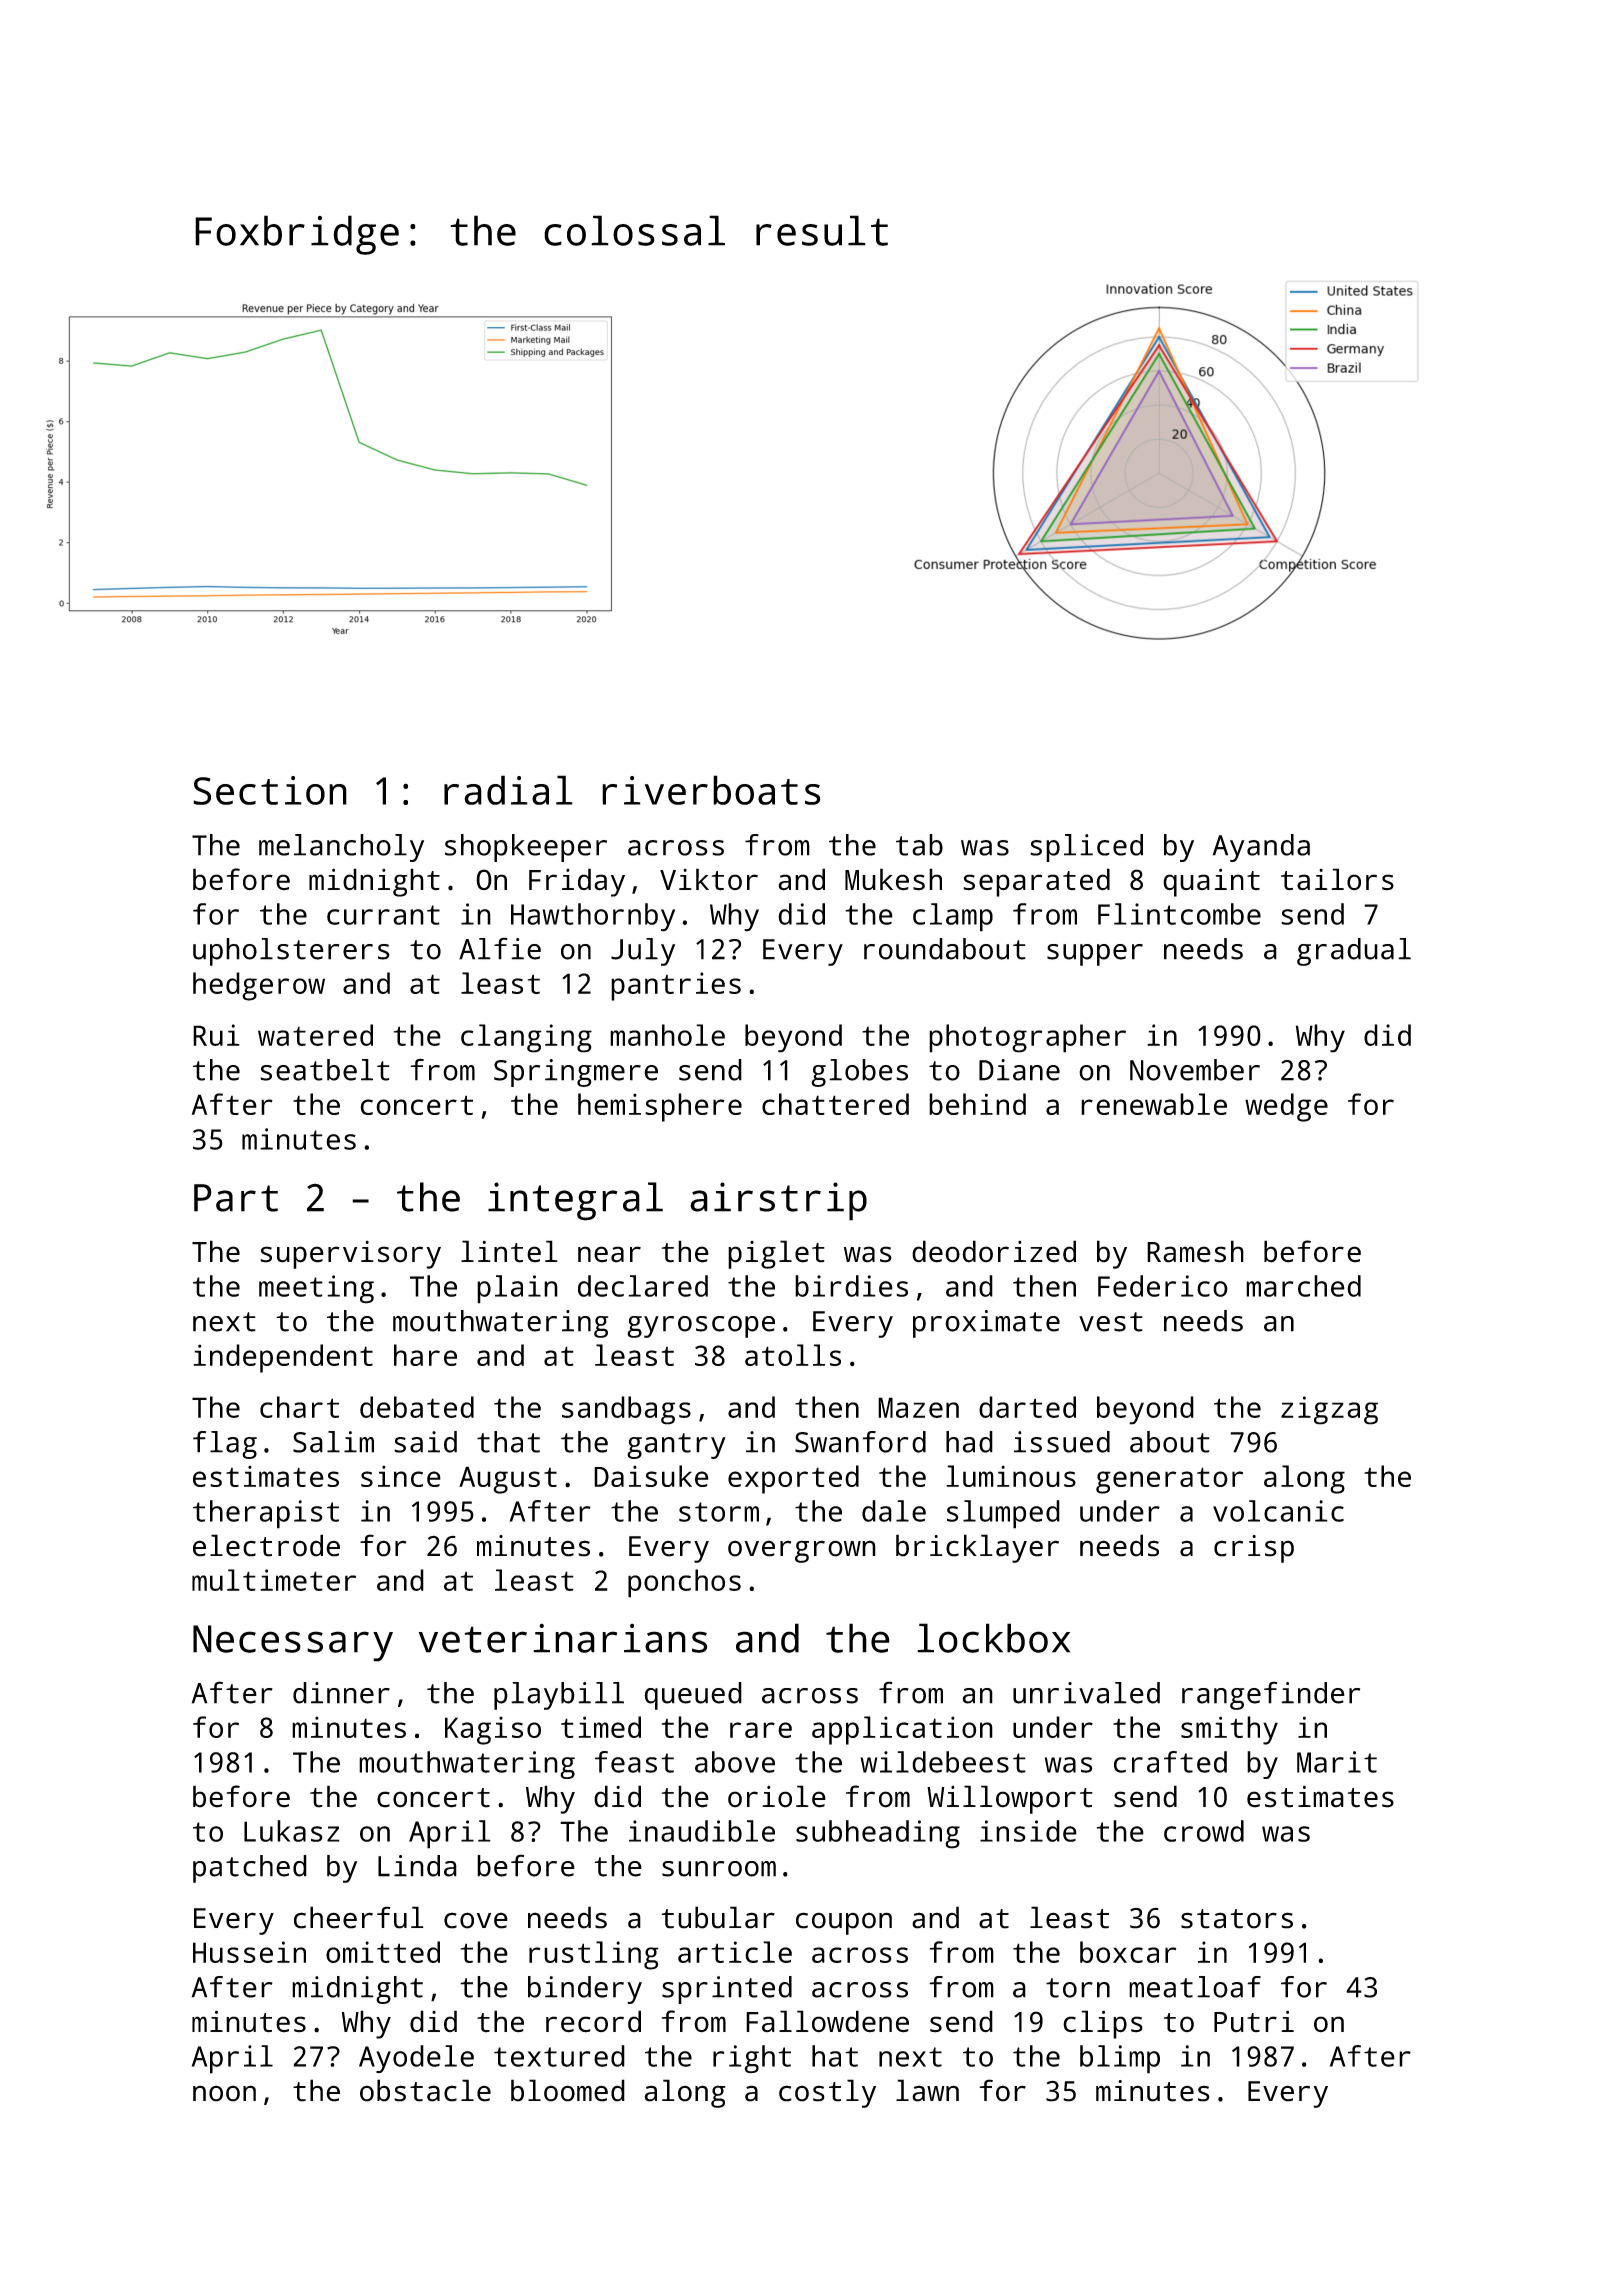 Image resolution: width=1620 pixels, height=2292 pixels. What do you see at coordinates (1086, 848) in the screenshot?
I see `spliced` at bounding box center [1086, 848].
